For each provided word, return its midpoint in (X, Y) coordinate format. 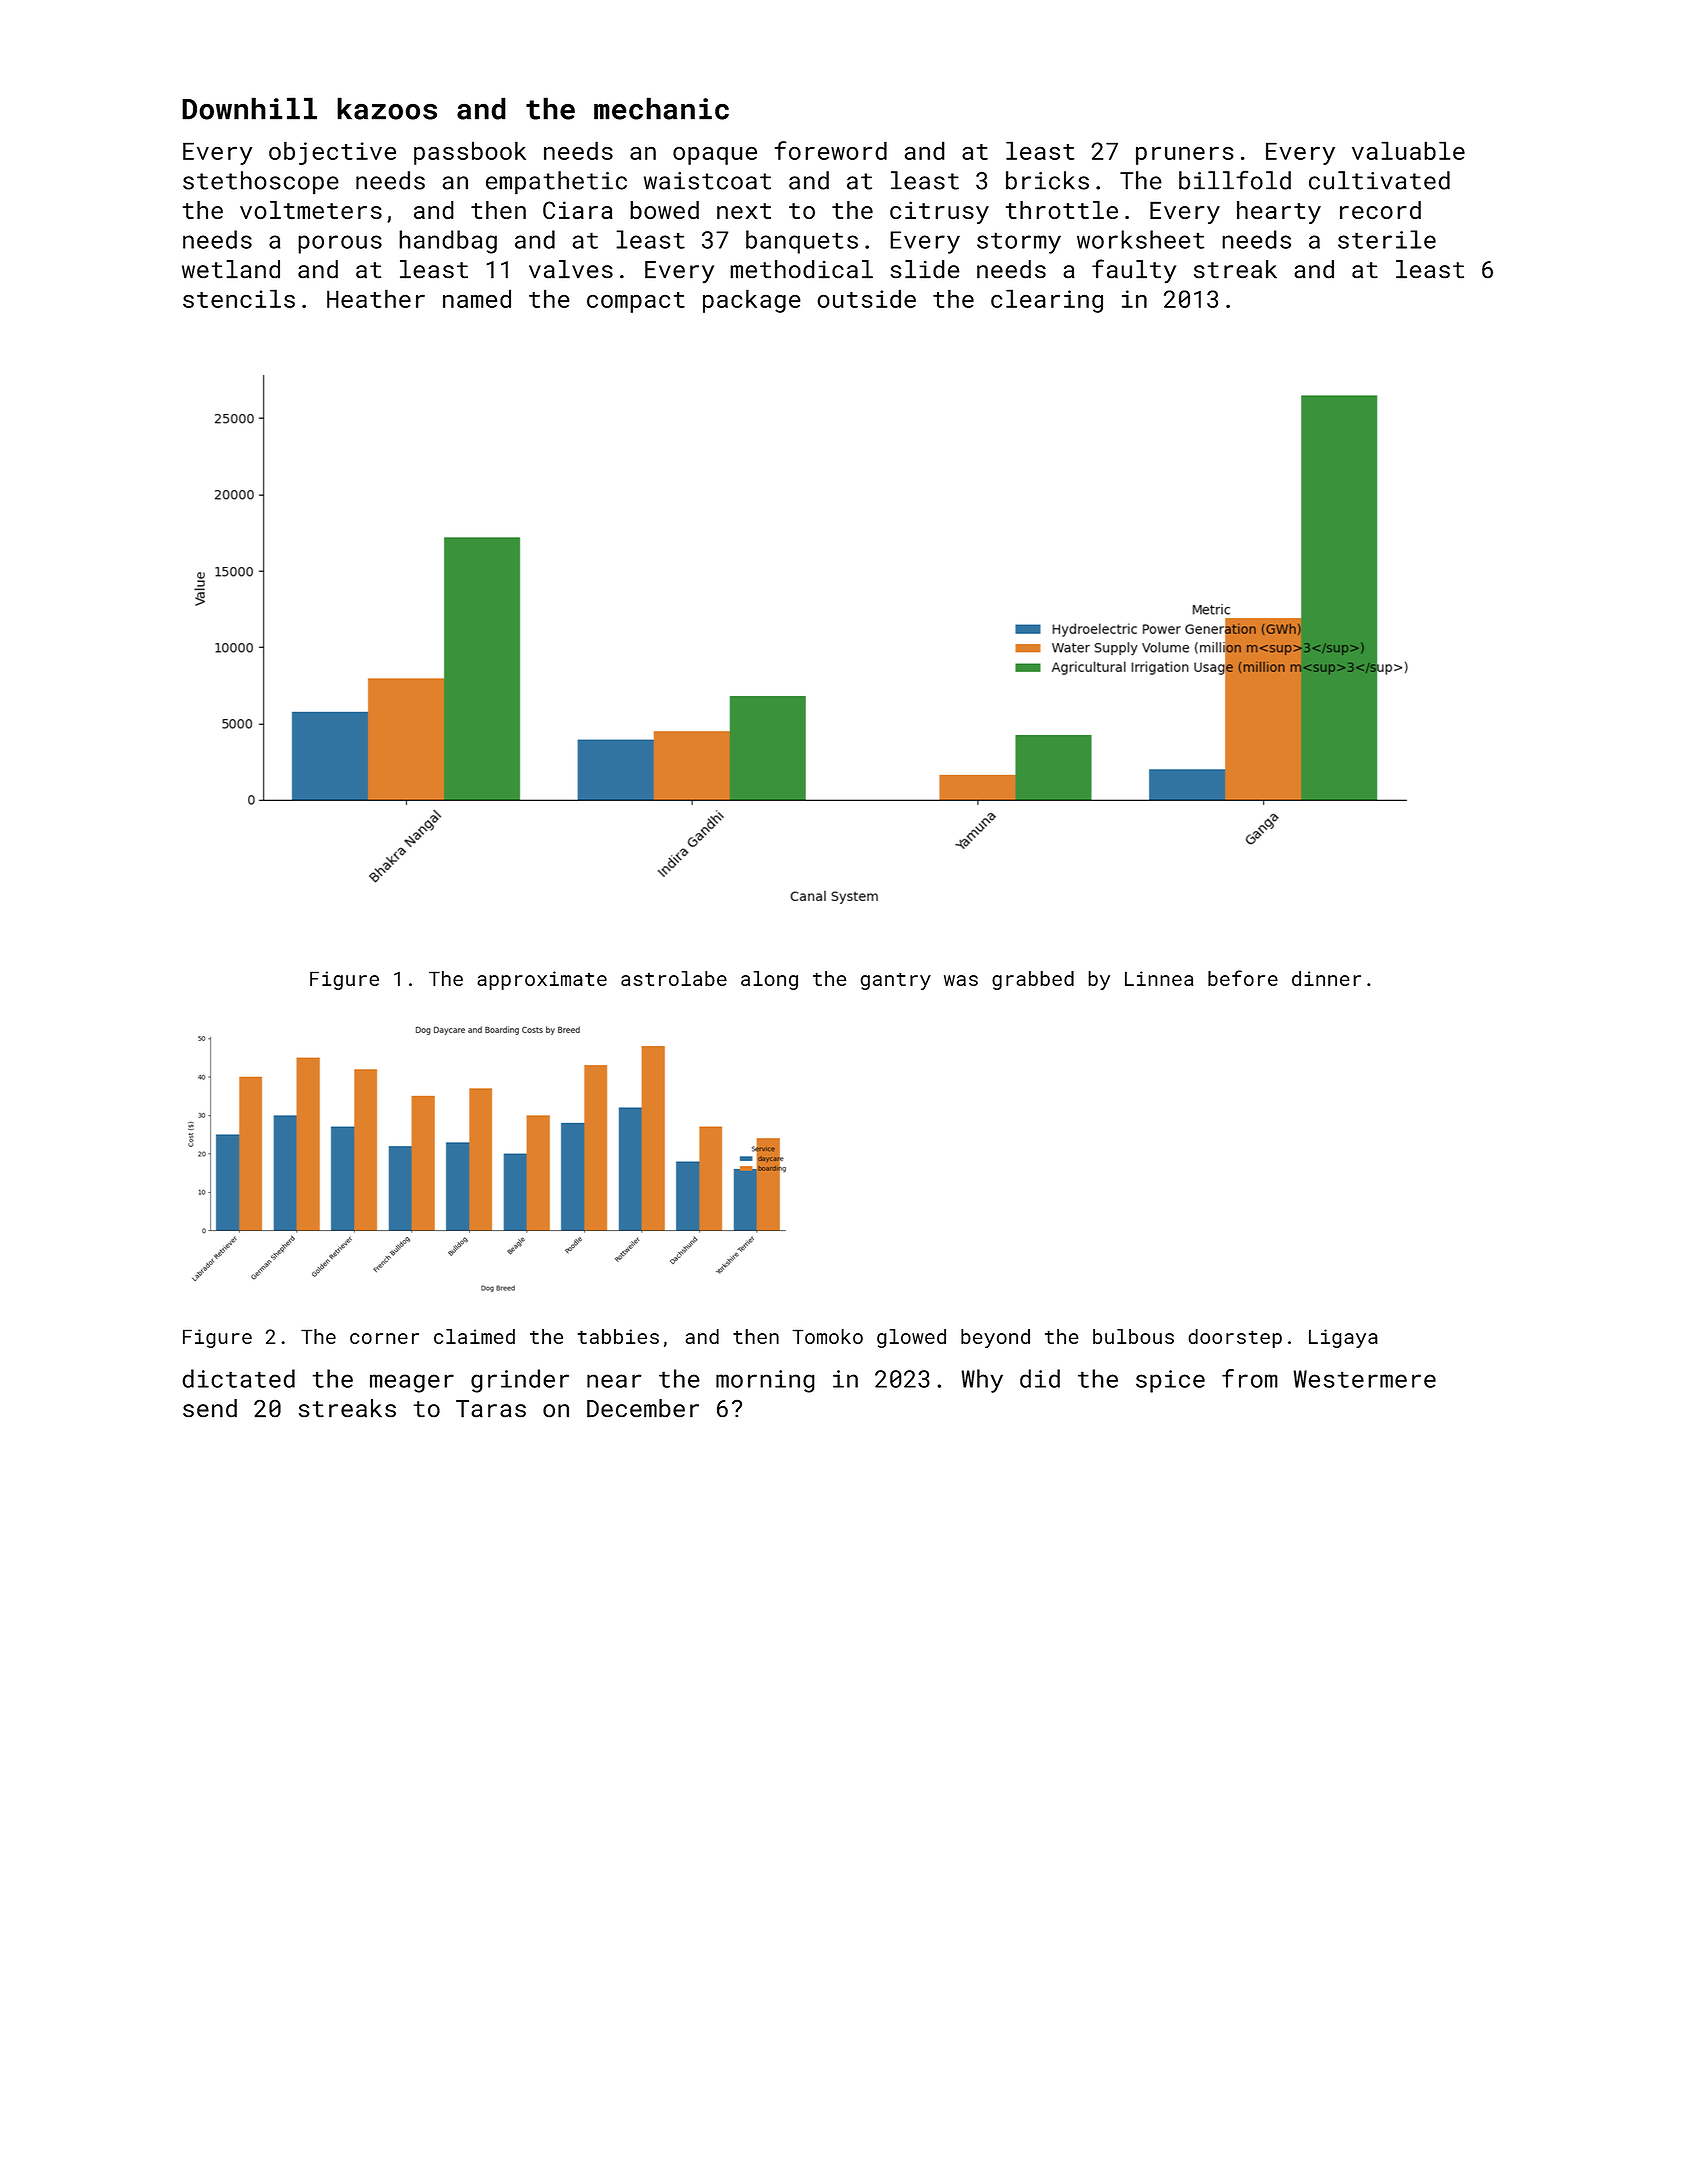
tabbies (618, 1336)
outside (866, 298)
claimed (474, 1336)
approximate (542, 980)
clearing (1047, 301)
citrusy (939, 212)
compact (636, 302)
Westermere (1364, 1379)
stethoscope (261, 183)
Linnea (1159, 978)
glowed (911, 1338)
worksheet (1140, 239)
